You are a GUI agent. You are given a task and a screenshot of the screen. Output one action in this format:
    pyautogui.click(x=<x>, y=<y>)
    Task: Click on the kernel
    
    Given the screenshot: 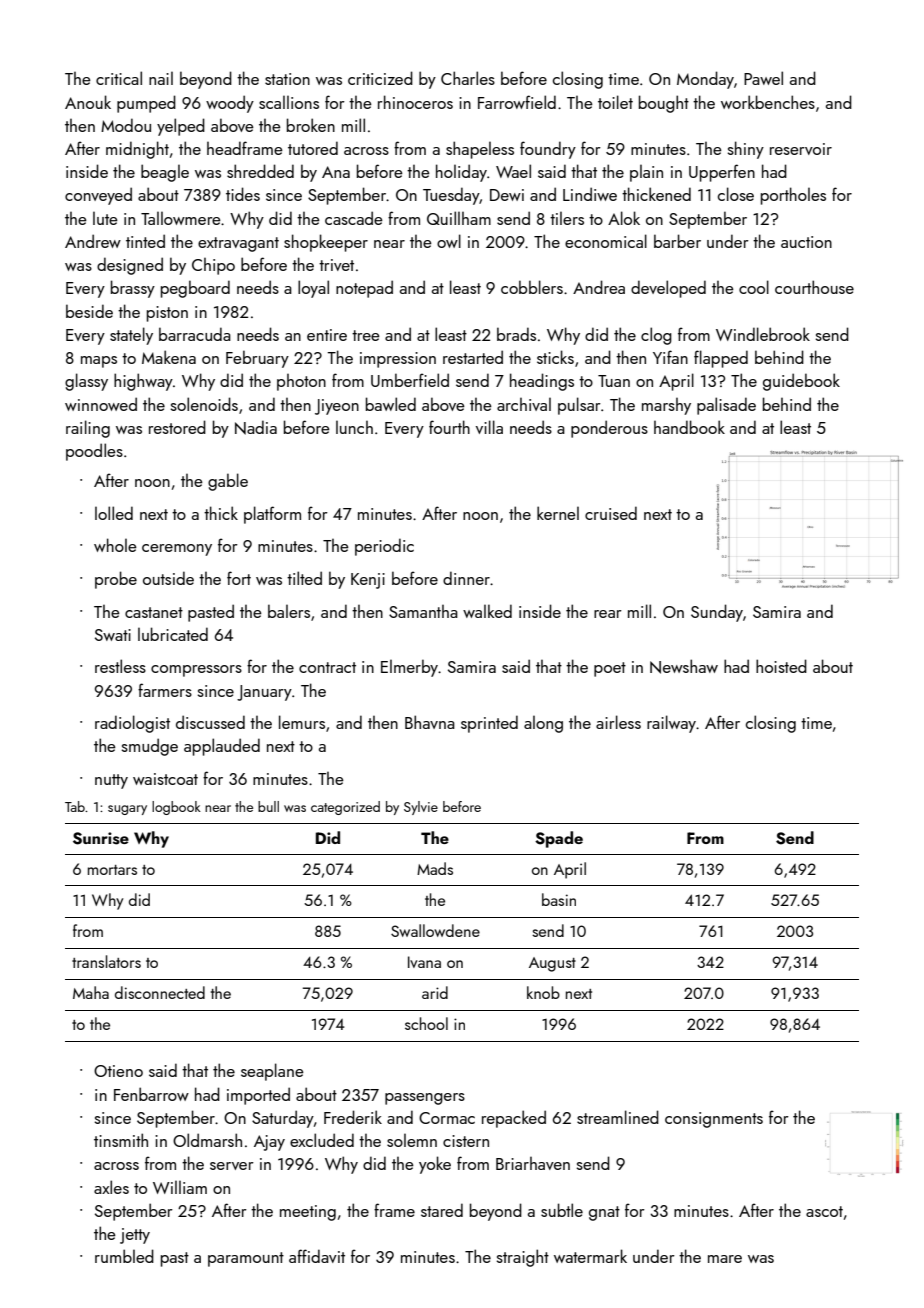 What is the action you would take?
    pyautogui.click(x=558, y=513)
